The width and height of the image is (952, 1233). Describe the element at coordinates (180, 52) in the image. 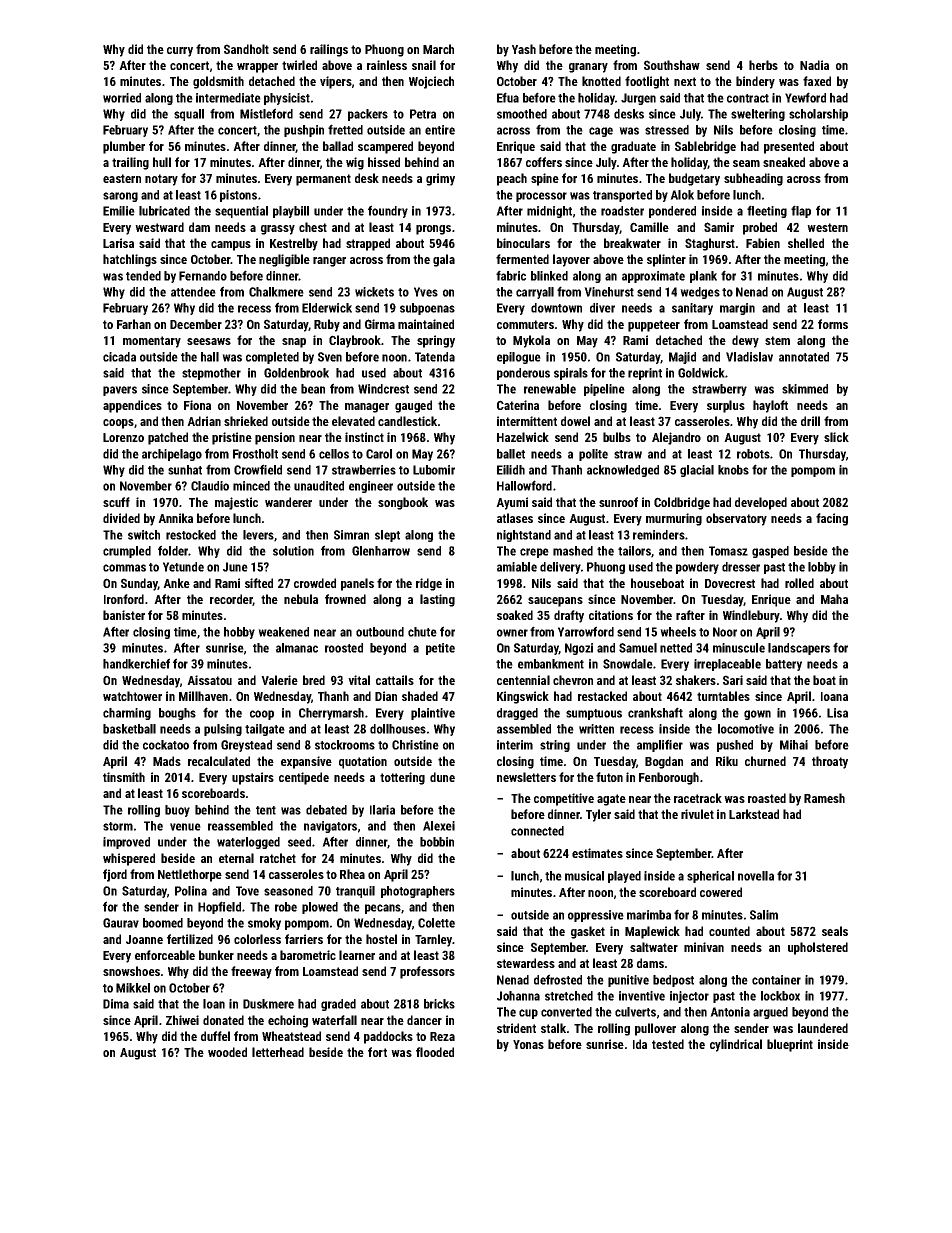

I see `curry` at that location.
